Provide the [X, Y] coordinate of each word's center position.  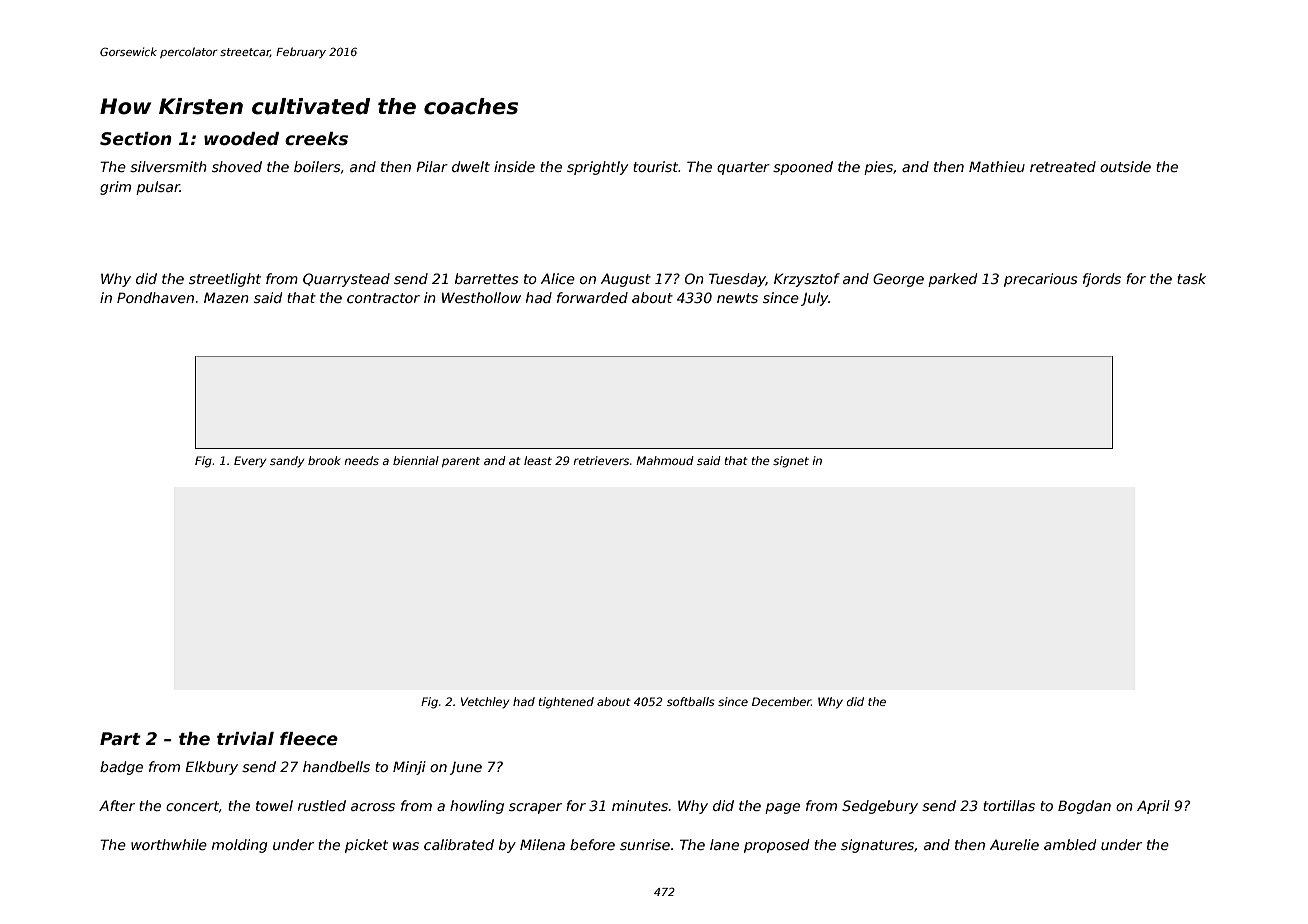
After [117, 805]
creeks [316, 139]
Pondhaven [155, 297]
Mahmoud [665, 460]
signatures [877, 846]
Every [250, 462]
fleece [309, 739]
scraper [535, 808]
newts [737, 298]
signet [791, 462]
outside [1125, 166]
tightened [566, 703]
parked [952, 280]
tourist [656, 166]
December [781, 701]
